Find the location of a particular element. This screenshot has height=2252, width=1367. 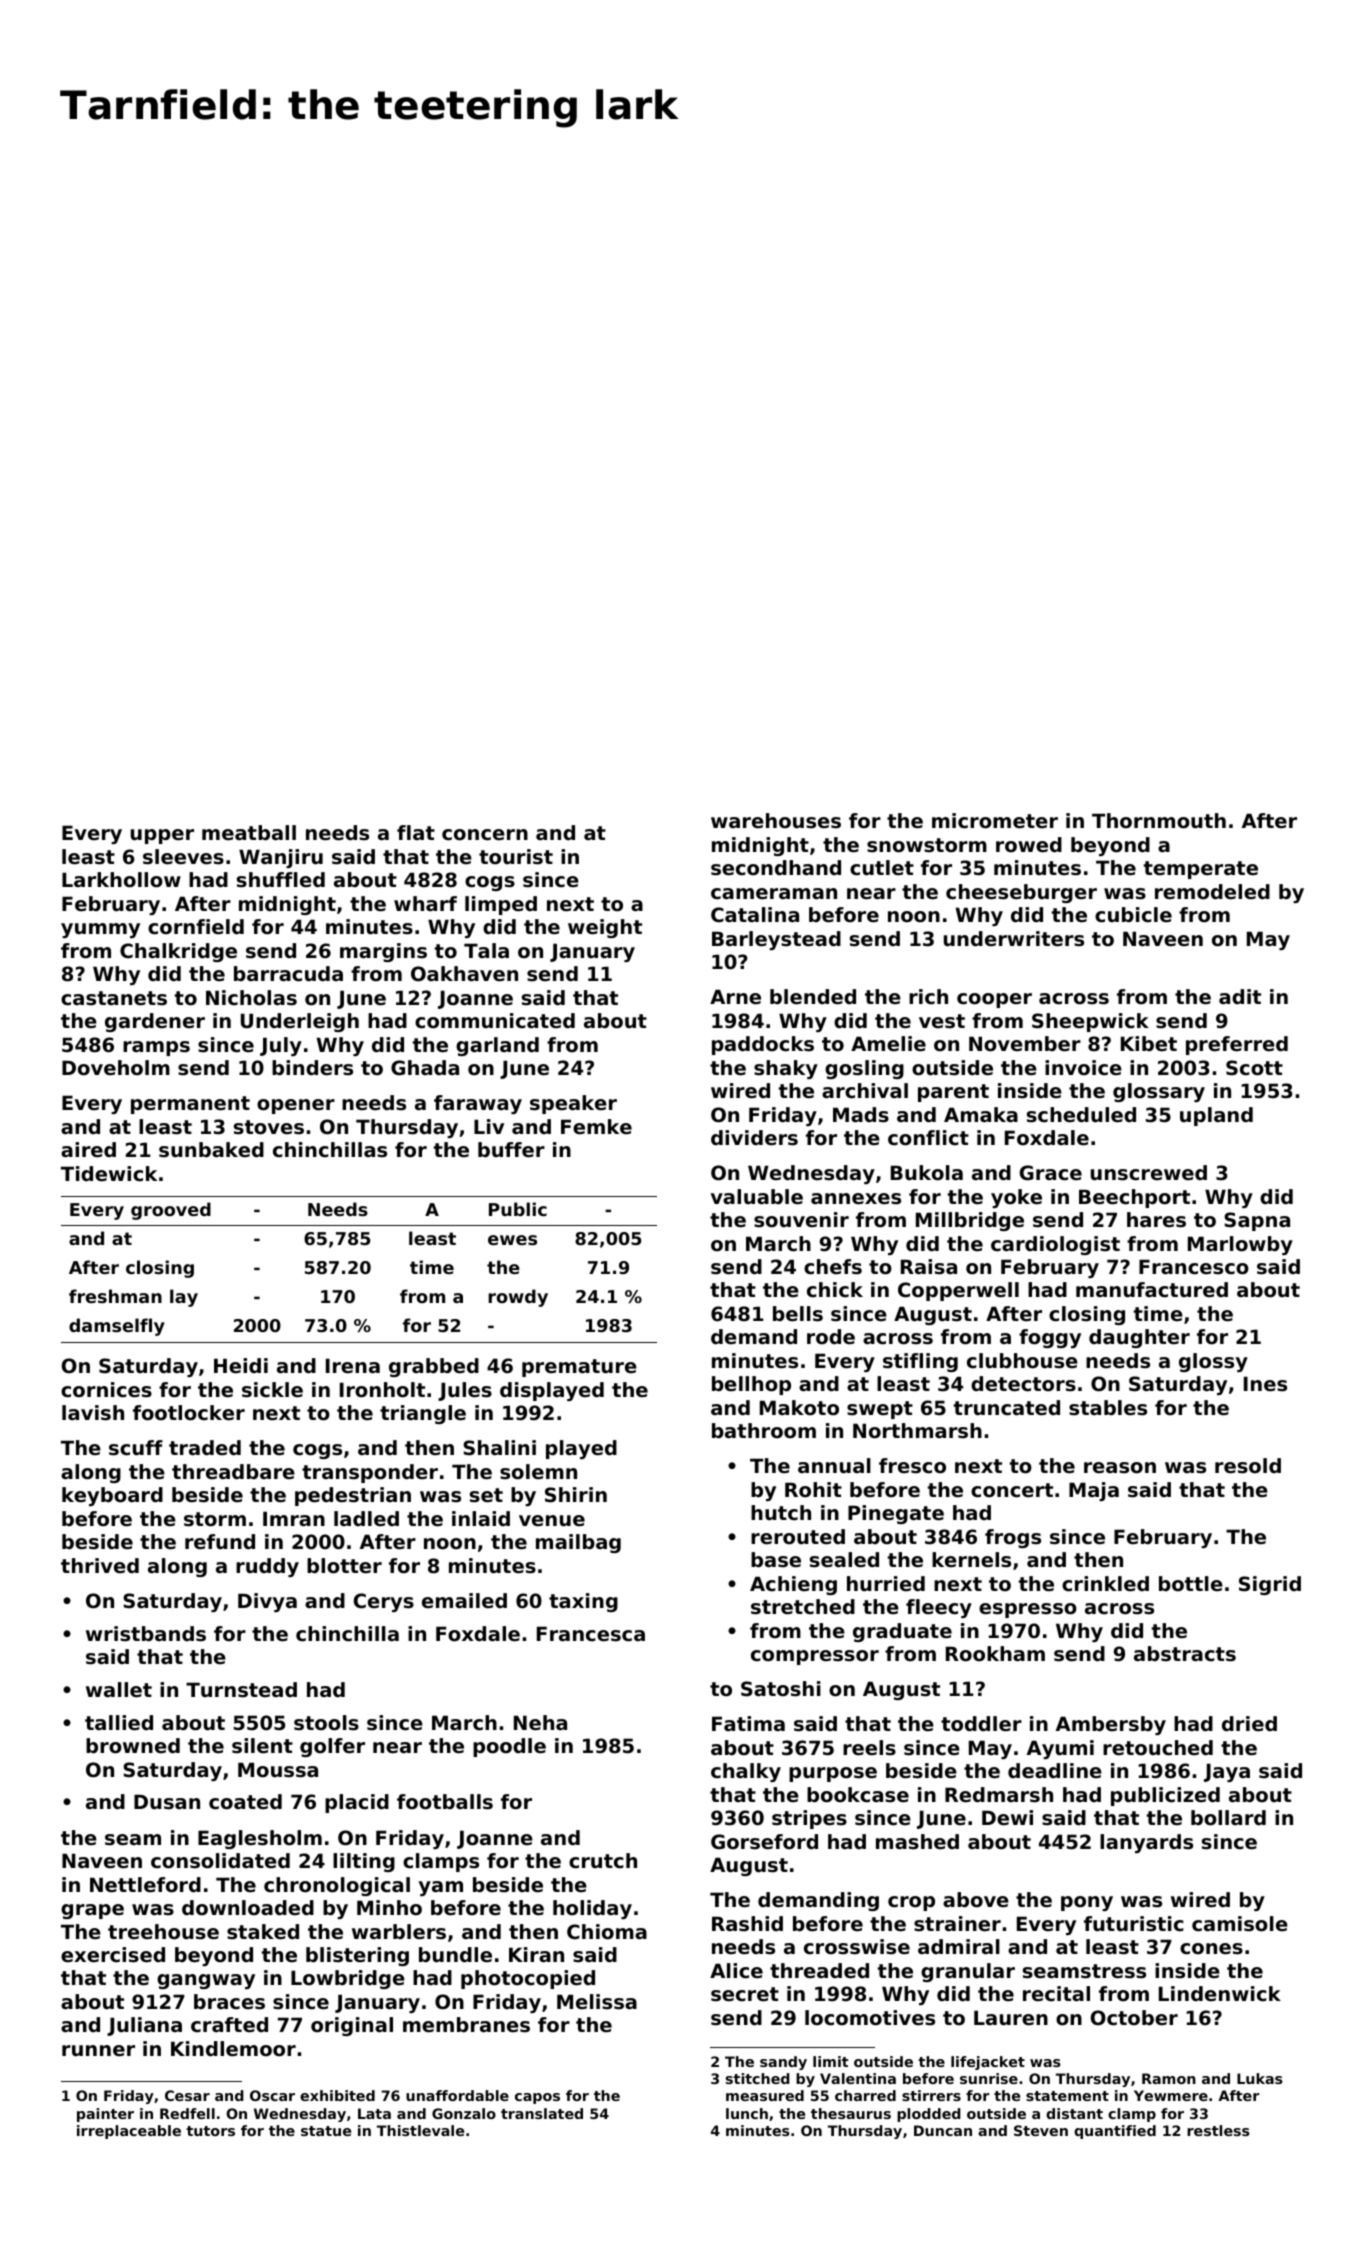

Cesar is located at coordinates (187, 2095).
